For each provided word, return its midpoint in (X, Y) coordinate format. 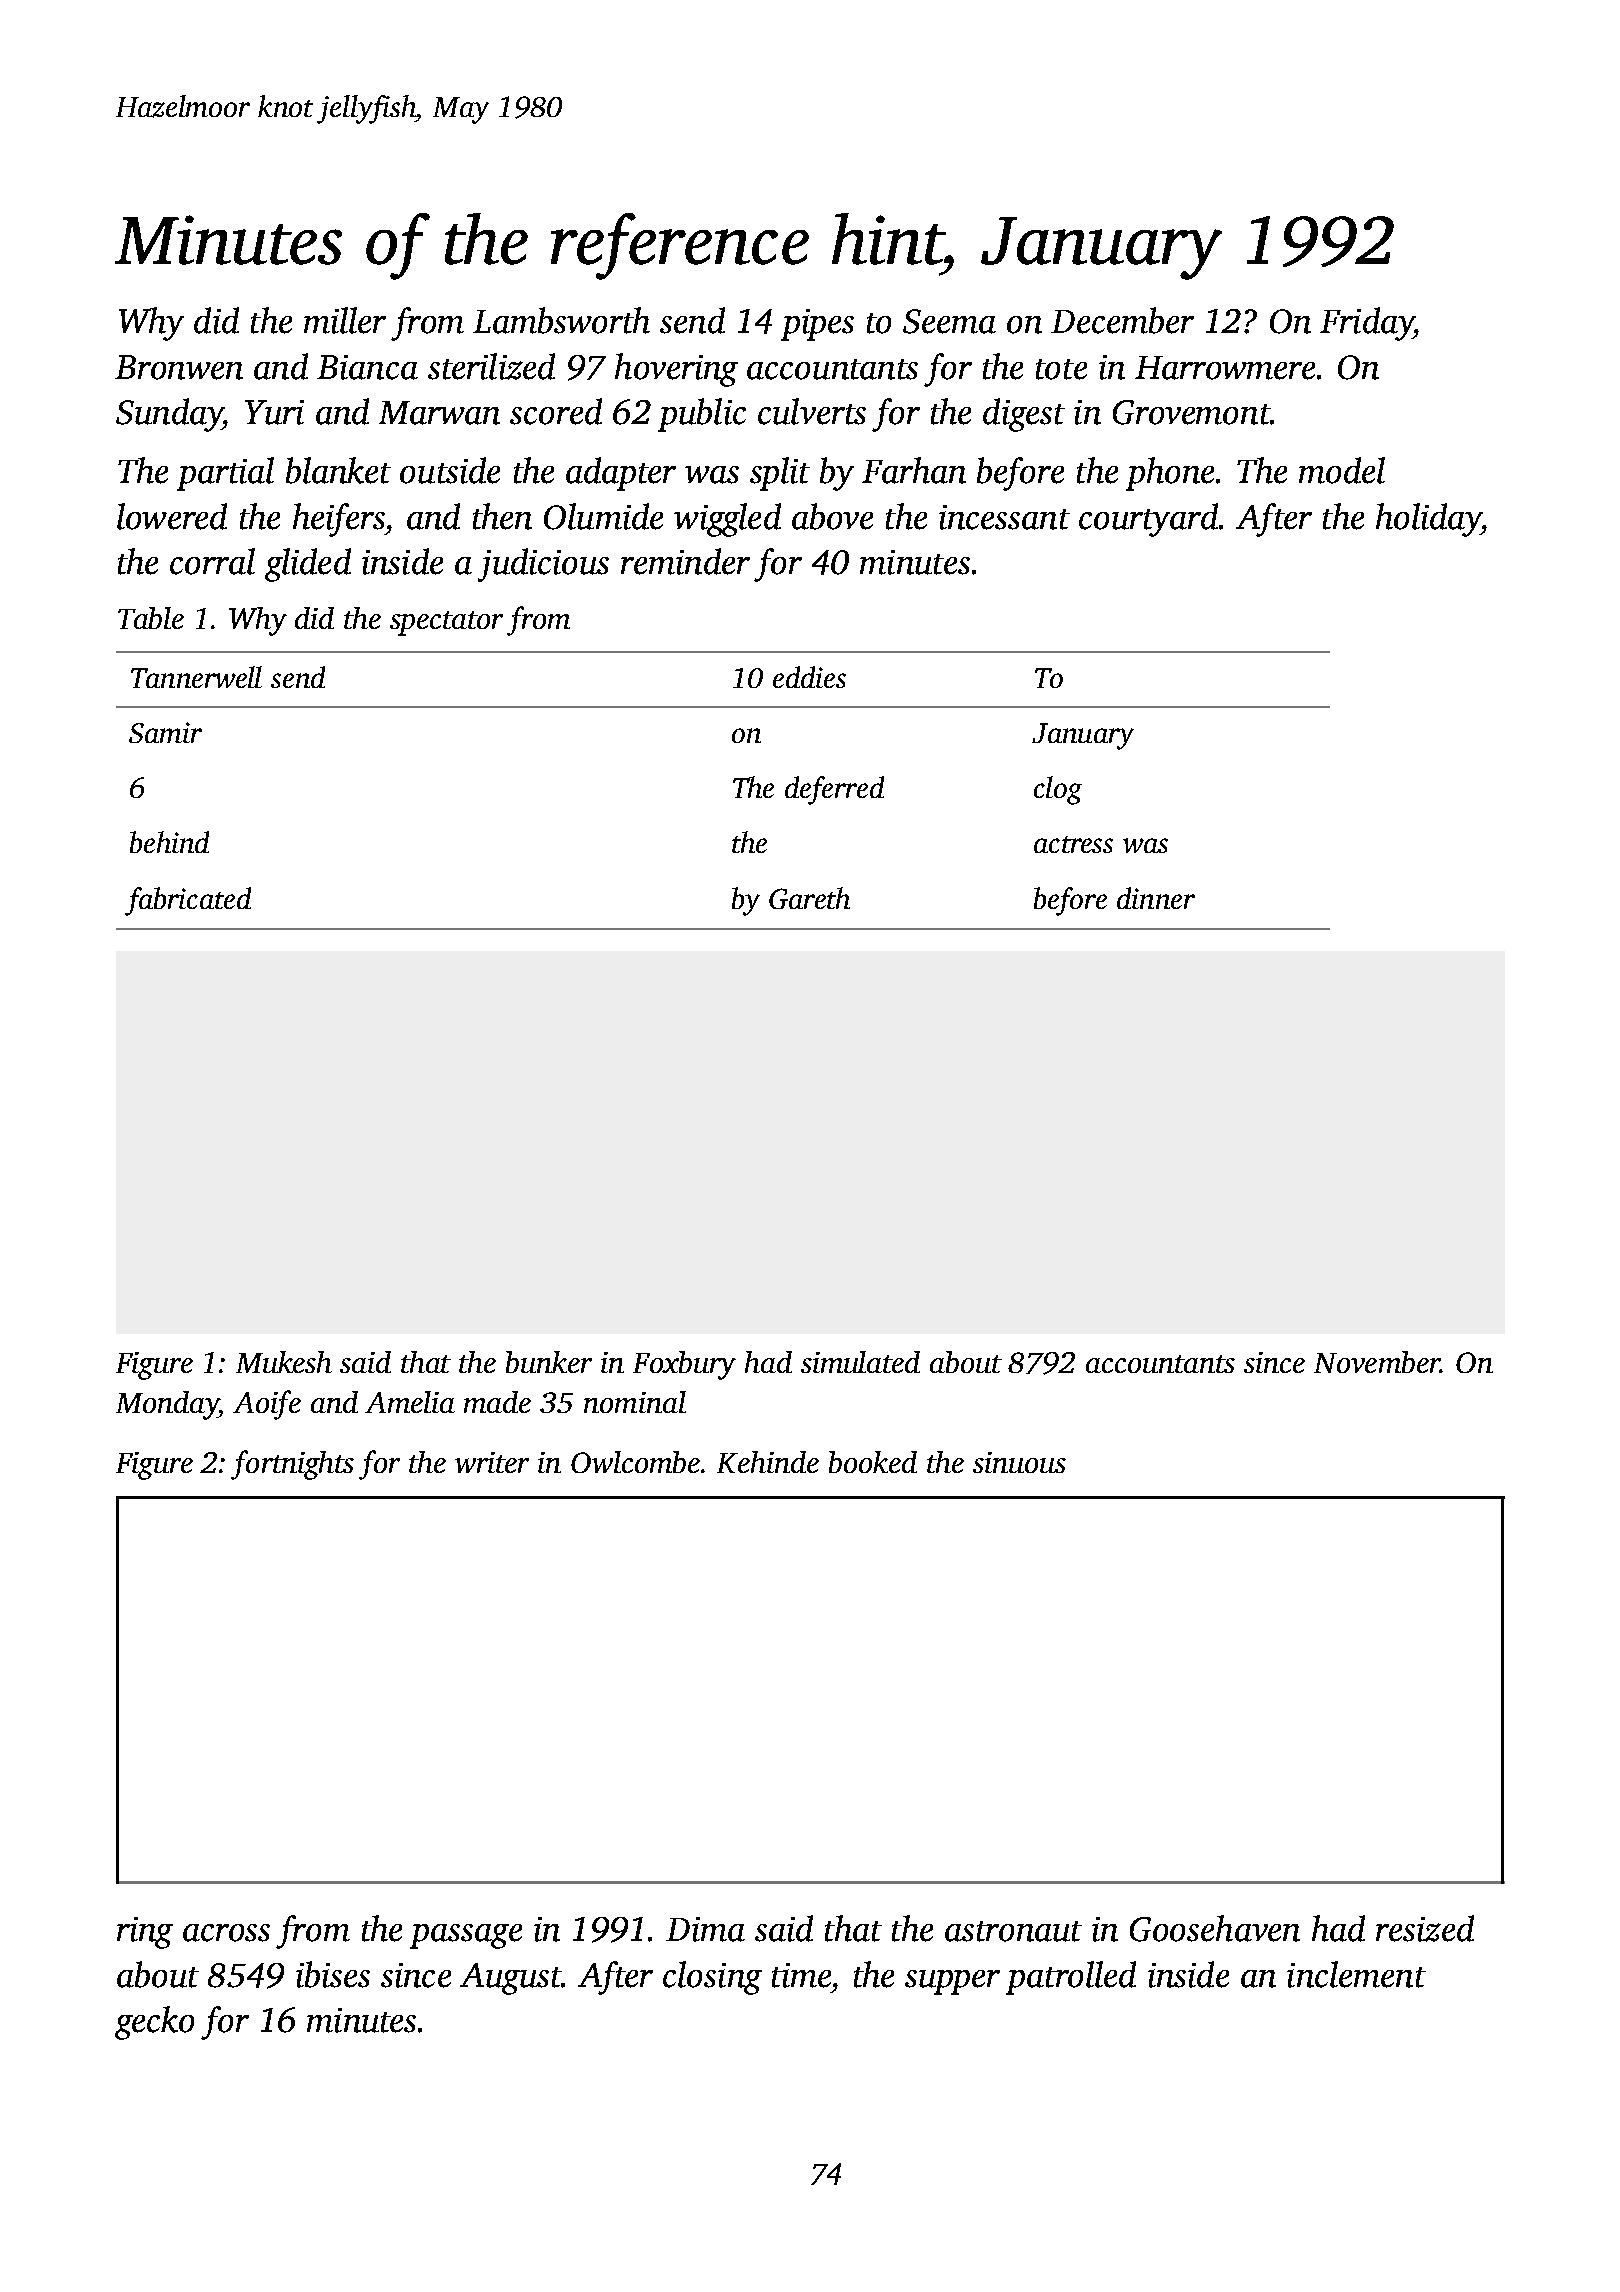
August (510, 1979)
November (1377, 1362)
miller (345, 320)
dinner (1156, 898)
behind (169, 842)
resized (1425, 1928)
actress (1073, 844)
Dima (705, 1929)
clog (1058, 790)
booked (873, 1462)
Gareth (809, 898)
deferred (834, 790)
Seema (949, 321)
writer (492, 1462)
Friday (1367, 324)
